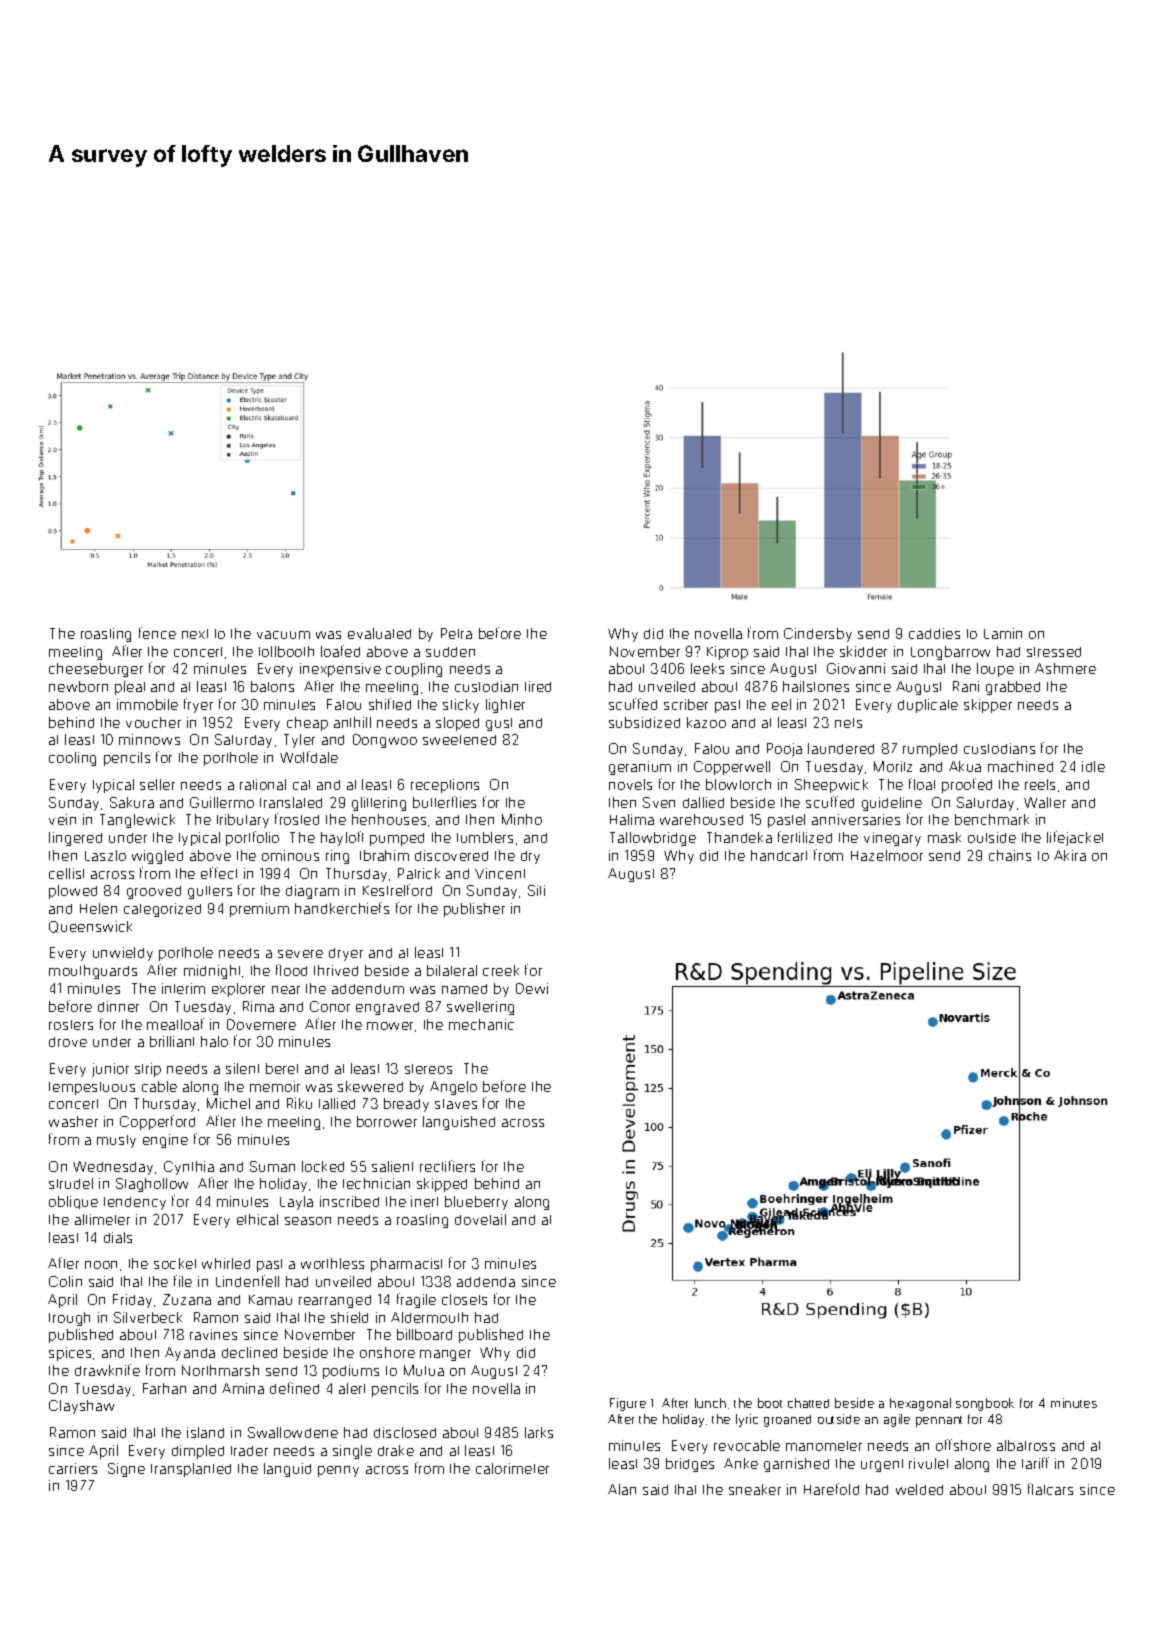 This page has height=1649, width=1166. Describe the element at coordinates (1003, 633) in the page. I see `Lamin` at that location.
